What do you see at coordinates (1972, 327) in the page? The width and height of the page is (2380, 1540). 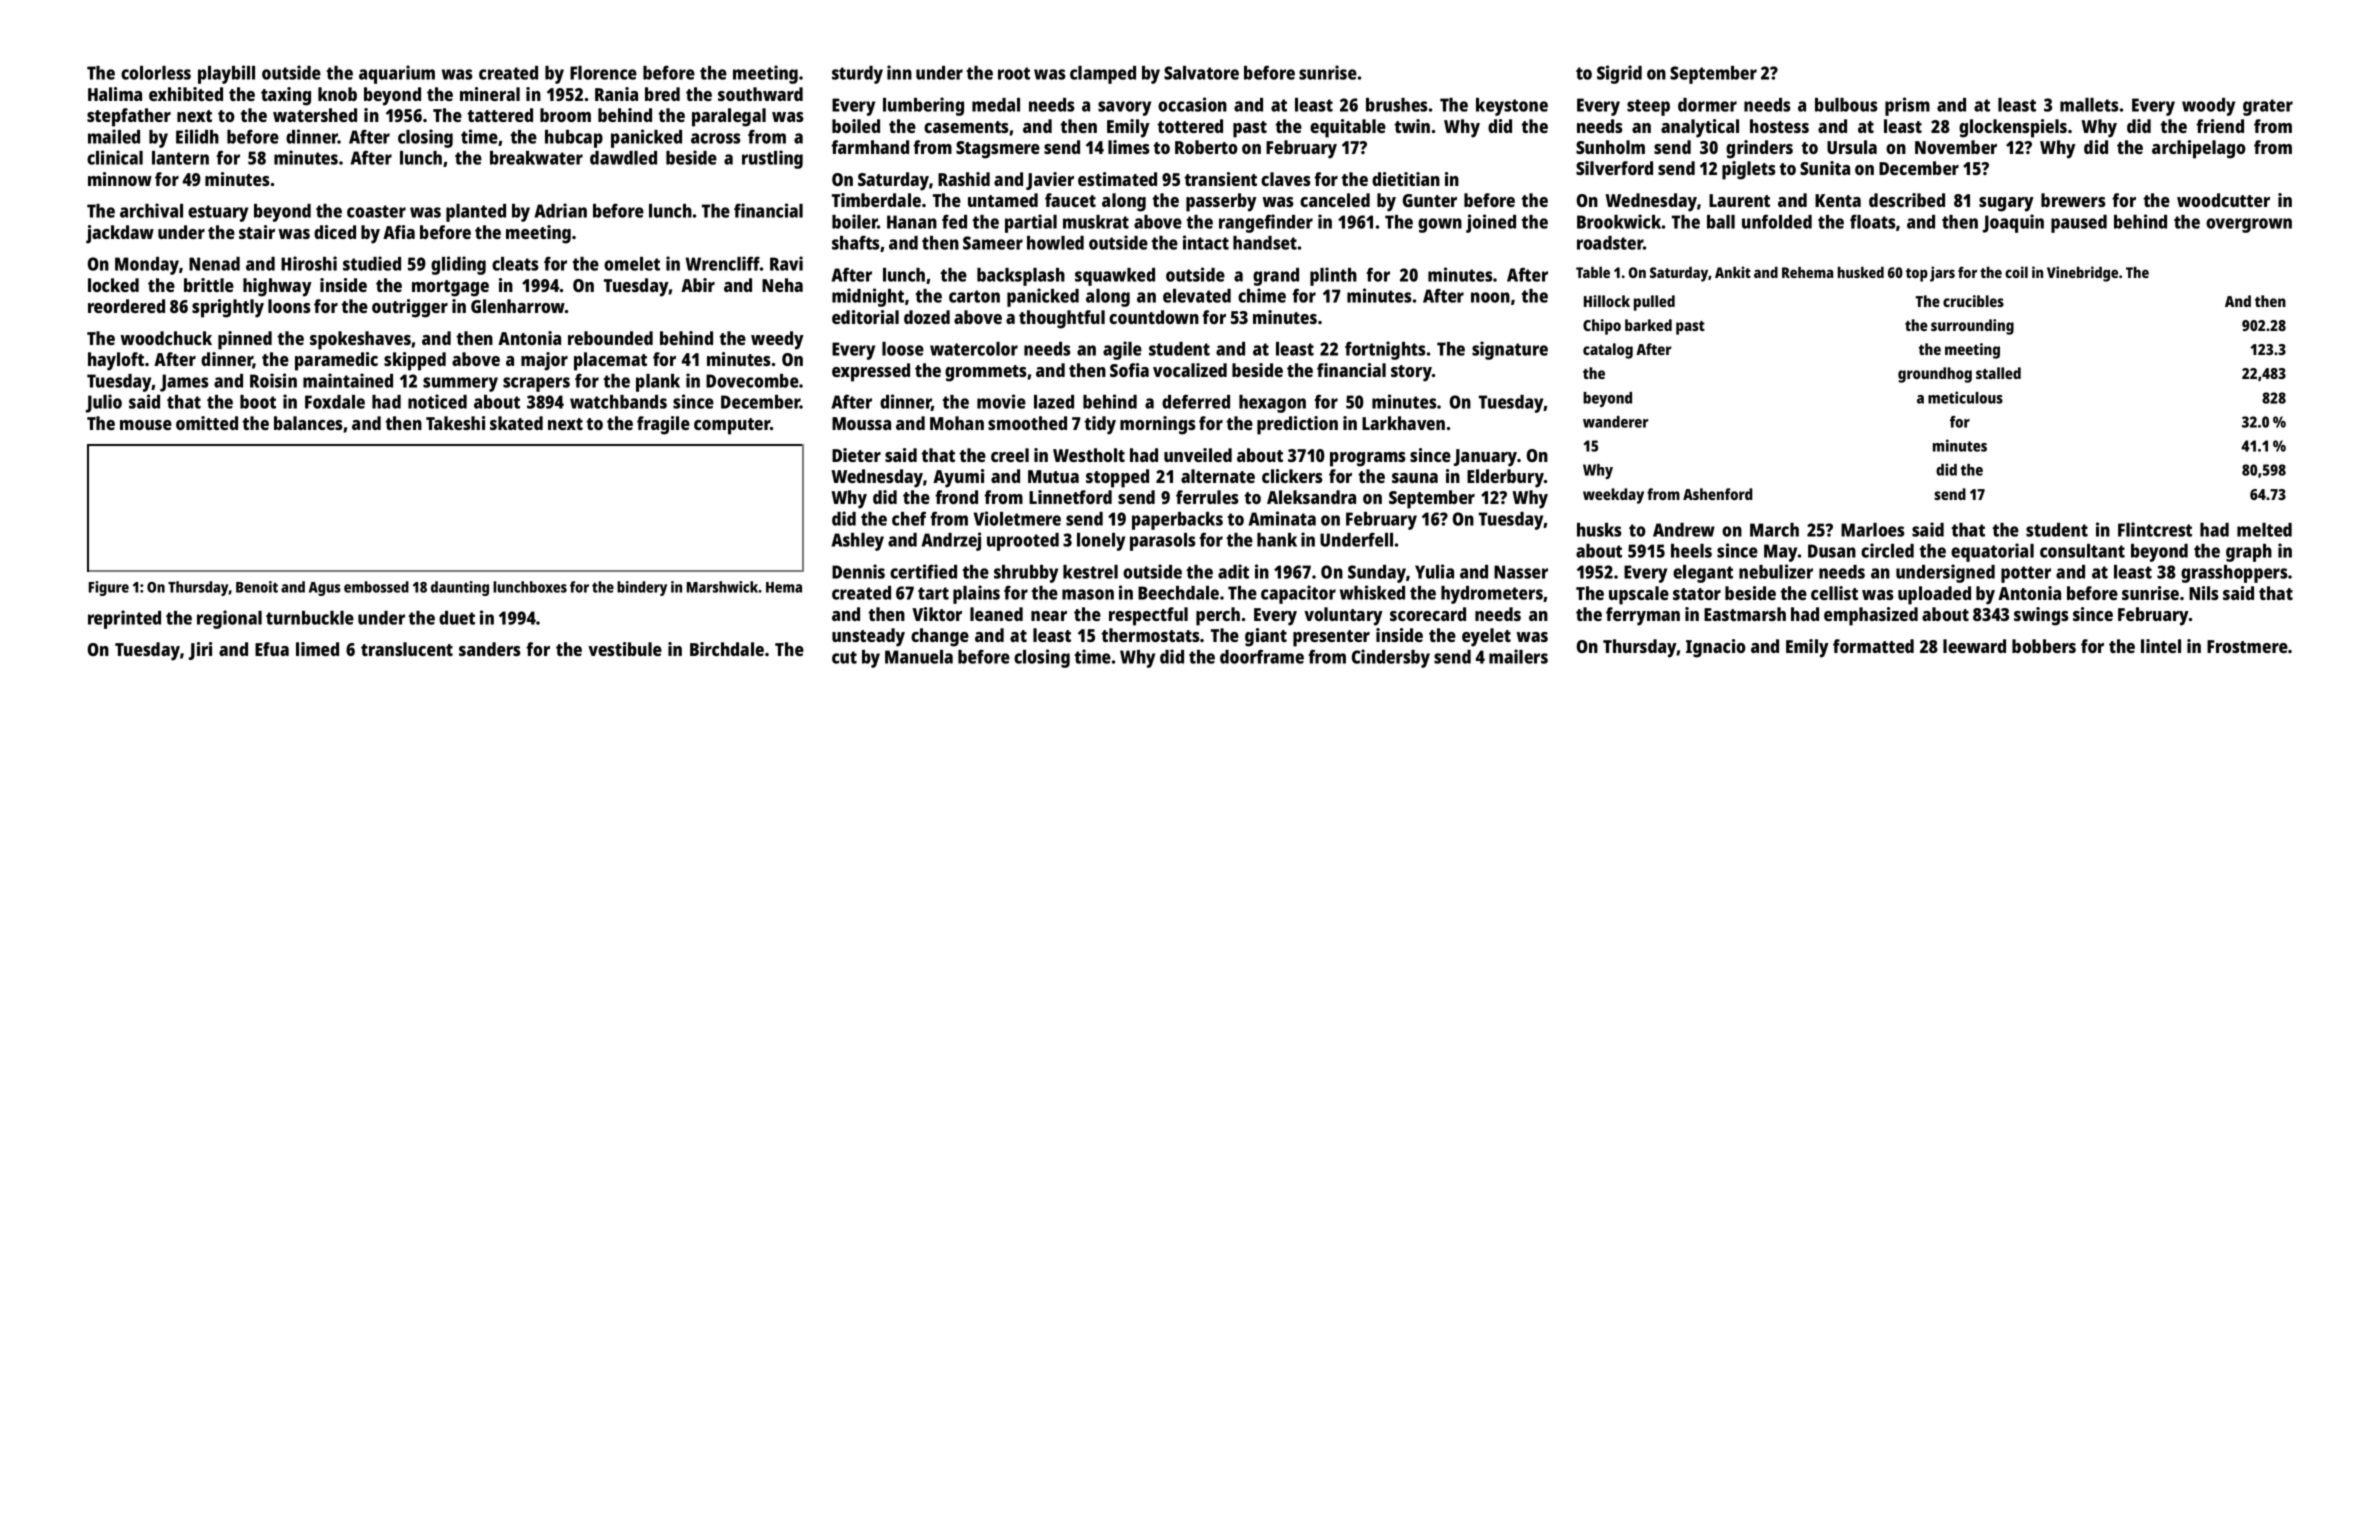 I see `surrounding` at bounding box center [1972, 327].
